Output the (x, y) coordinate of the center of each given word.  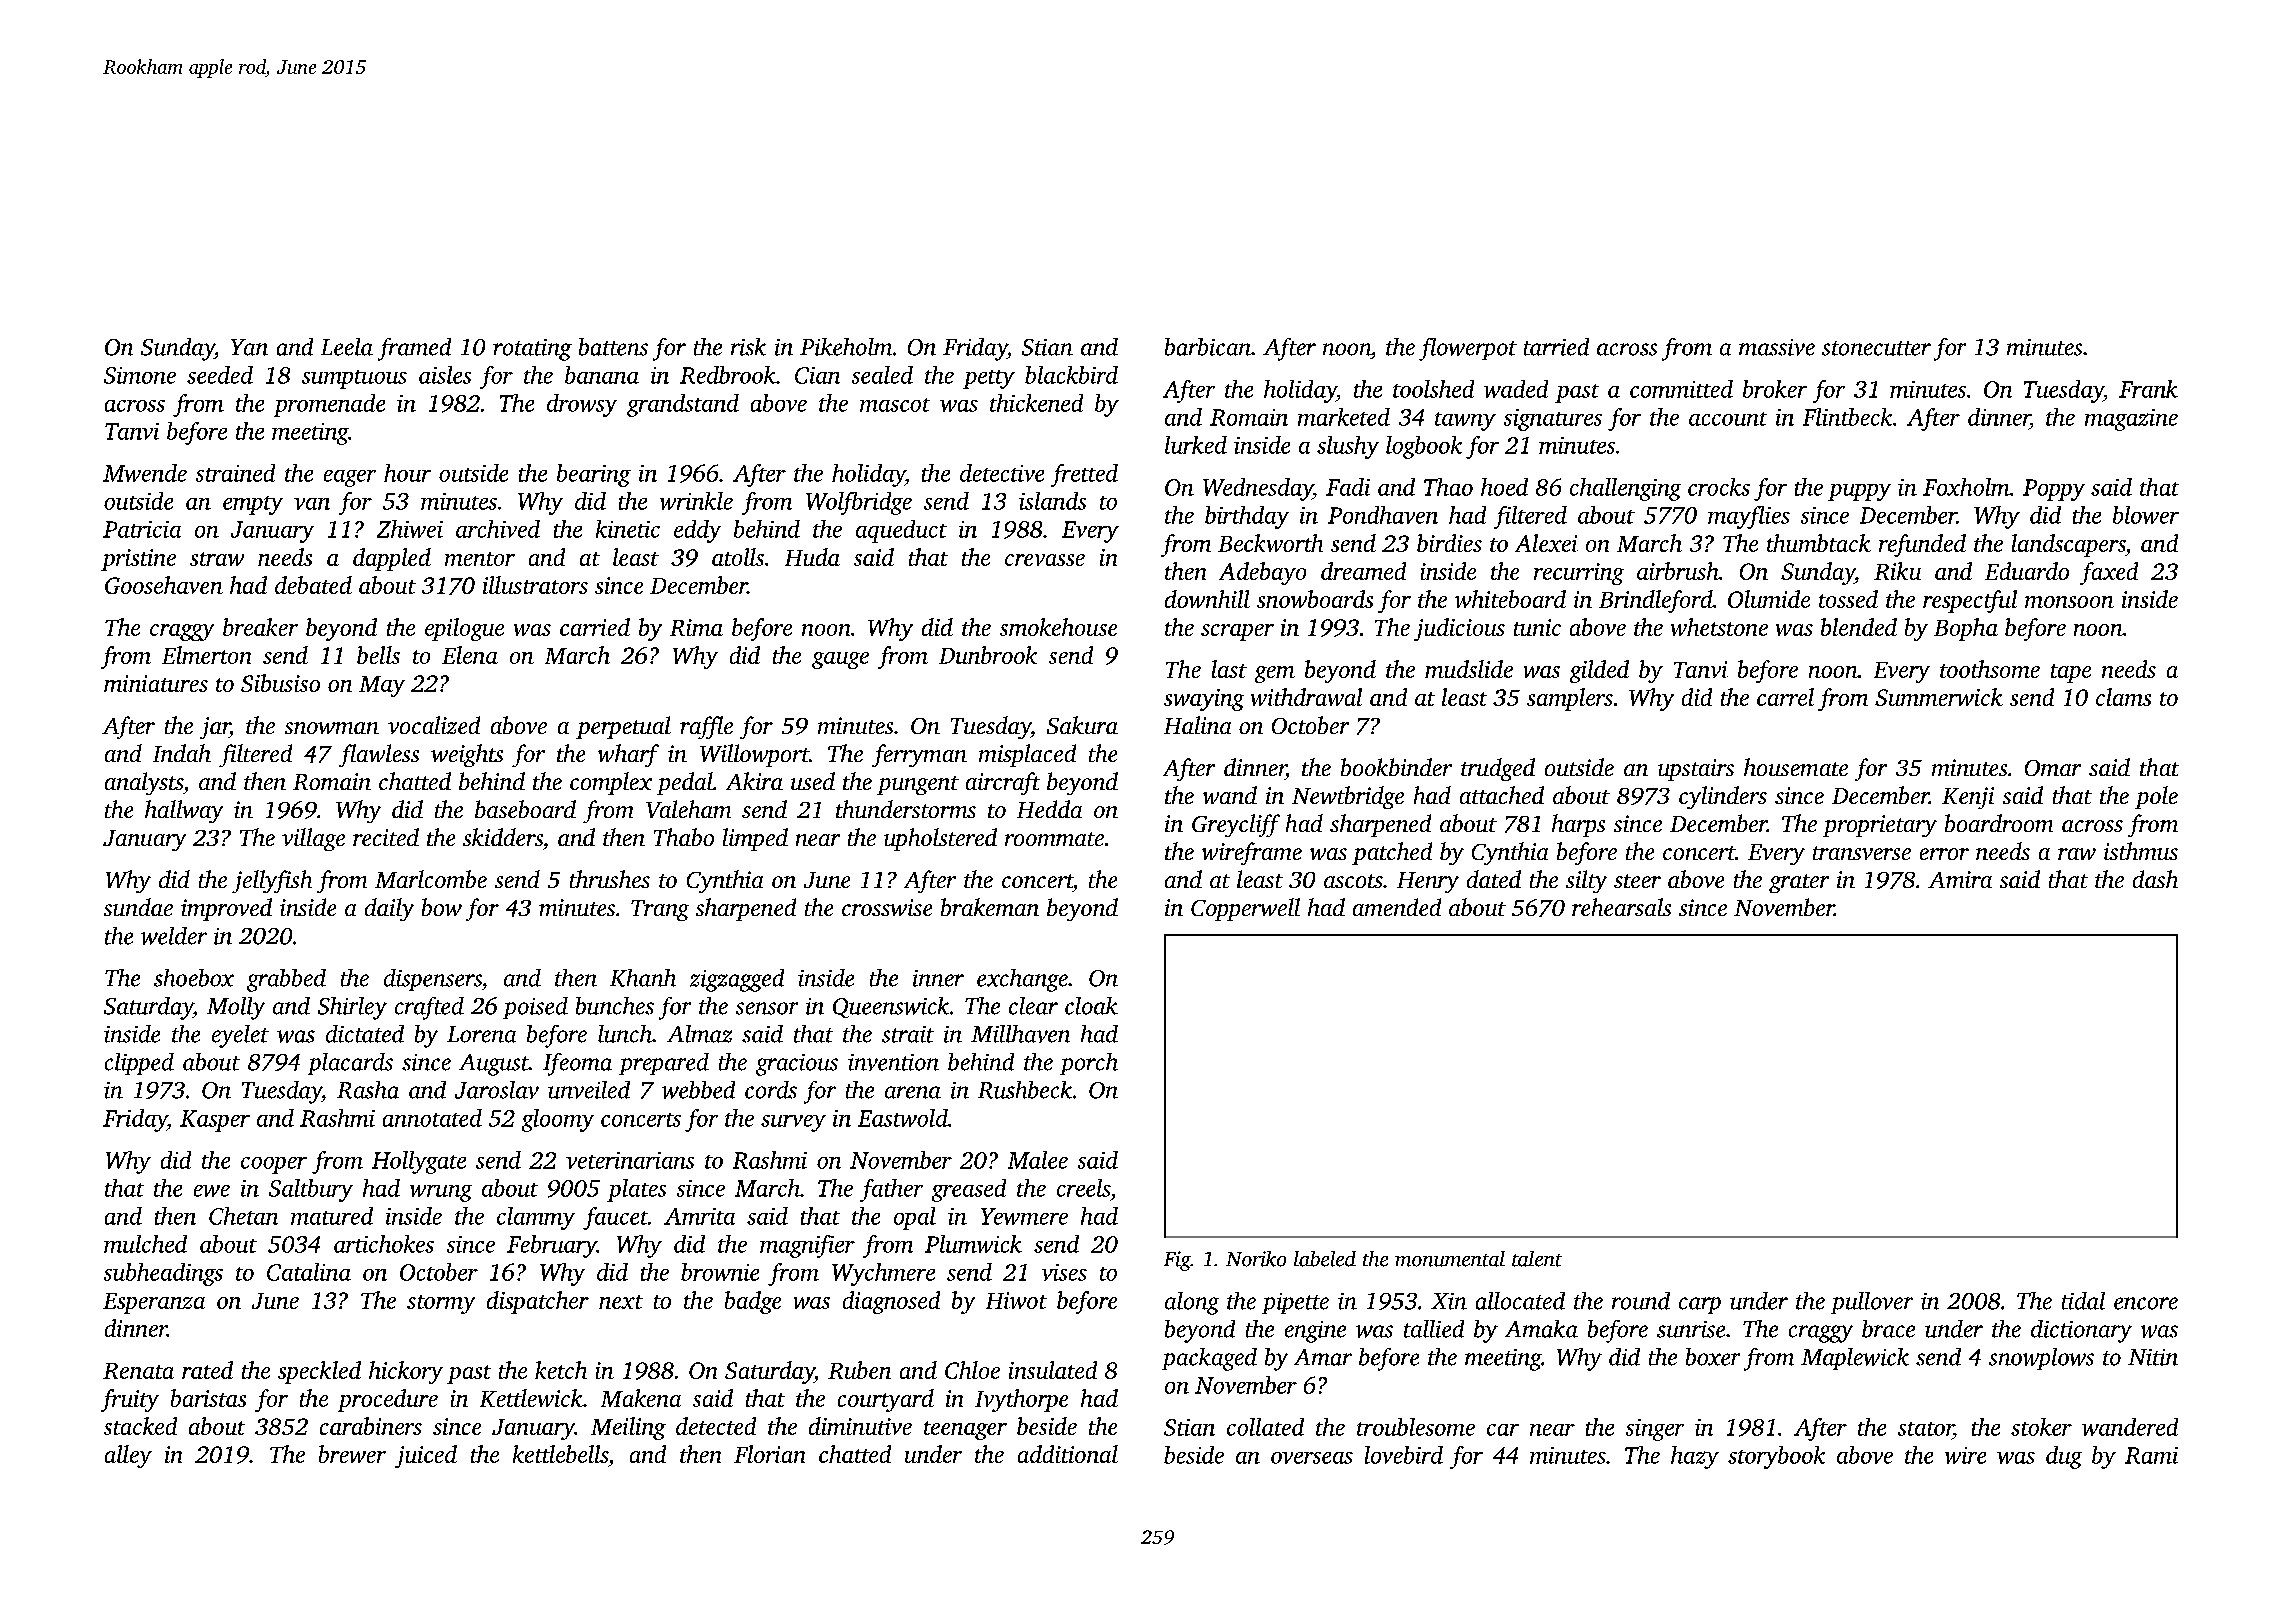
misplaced (1027, 755)
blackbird (1071, 375)
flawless (379, 755)
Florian (769, 1454)
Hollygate (419, 1162)
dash (2155, 879)
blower (2146, 515)
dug (2064, 1457)
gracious (797, 1065)
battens (613, 347)
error (1944, 854)
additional (1068, 1454)
